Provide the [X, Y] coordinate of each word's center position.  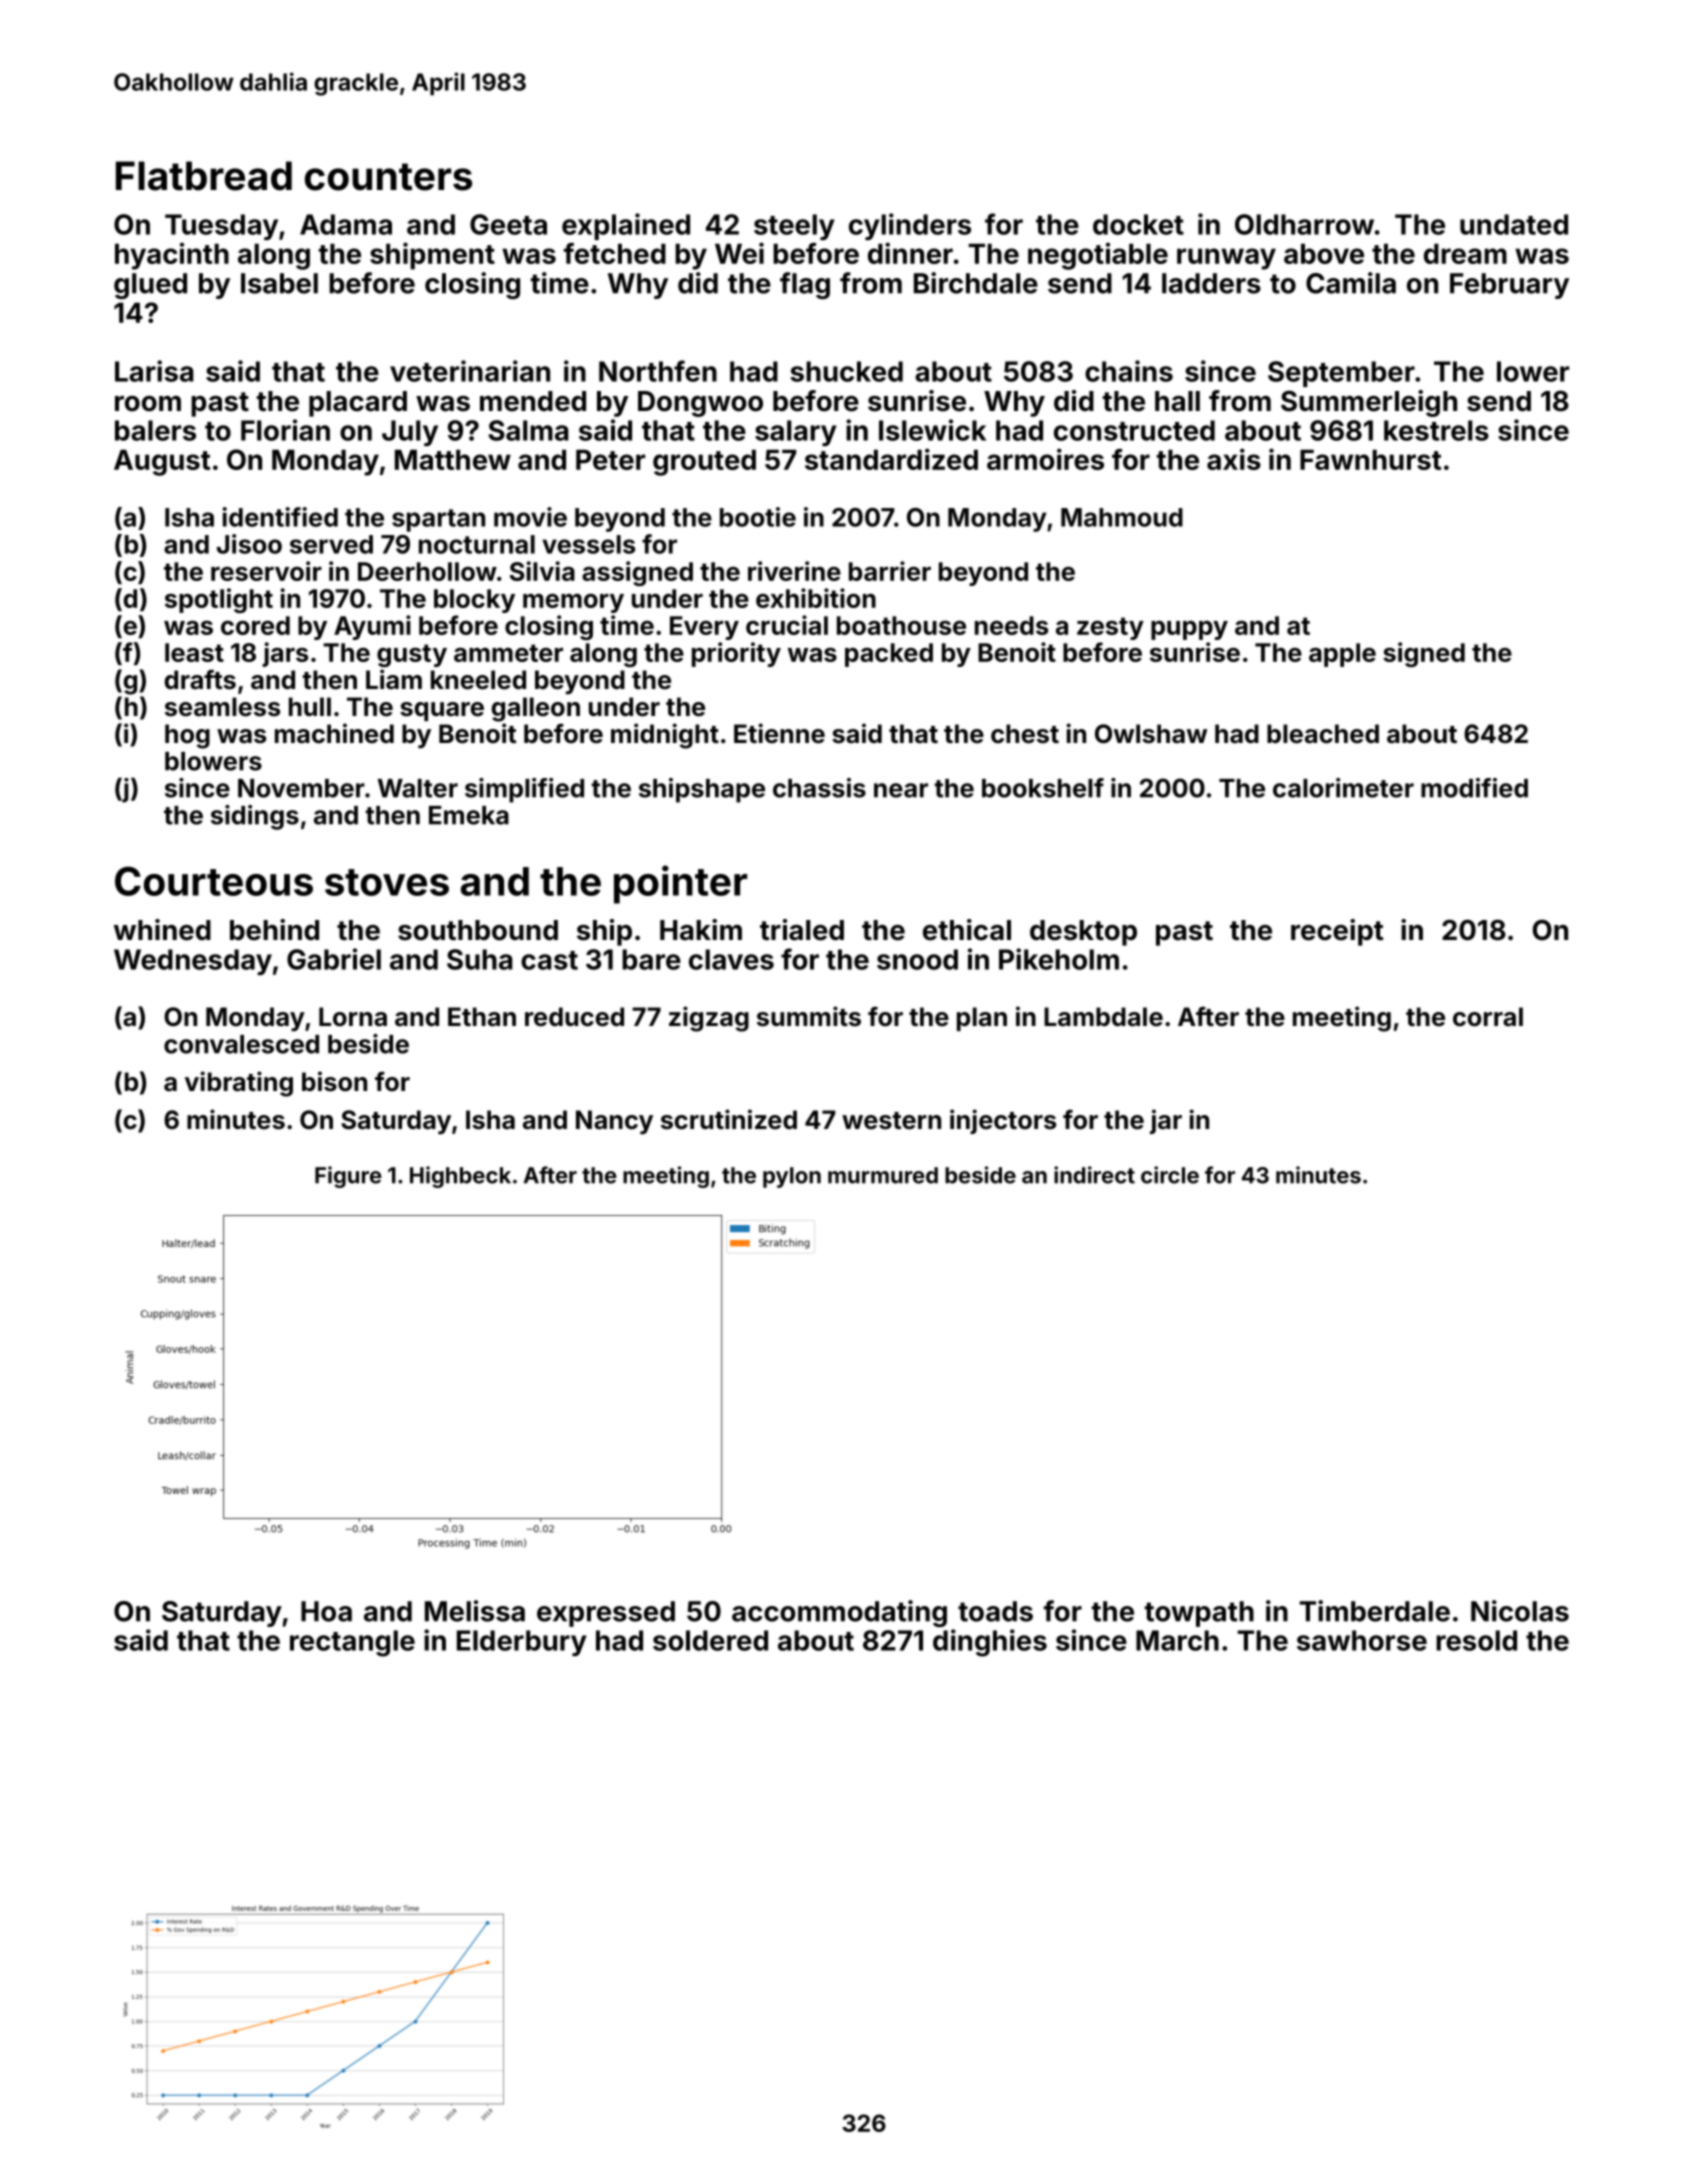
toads [995, 1611]
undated [1514, 224]
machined [334, 733]
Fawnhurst [1370, 459]
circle [1170, 1175]
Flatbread [204, 176]
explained [626, 226]
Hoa [326, 1611]
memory [573, 603]
